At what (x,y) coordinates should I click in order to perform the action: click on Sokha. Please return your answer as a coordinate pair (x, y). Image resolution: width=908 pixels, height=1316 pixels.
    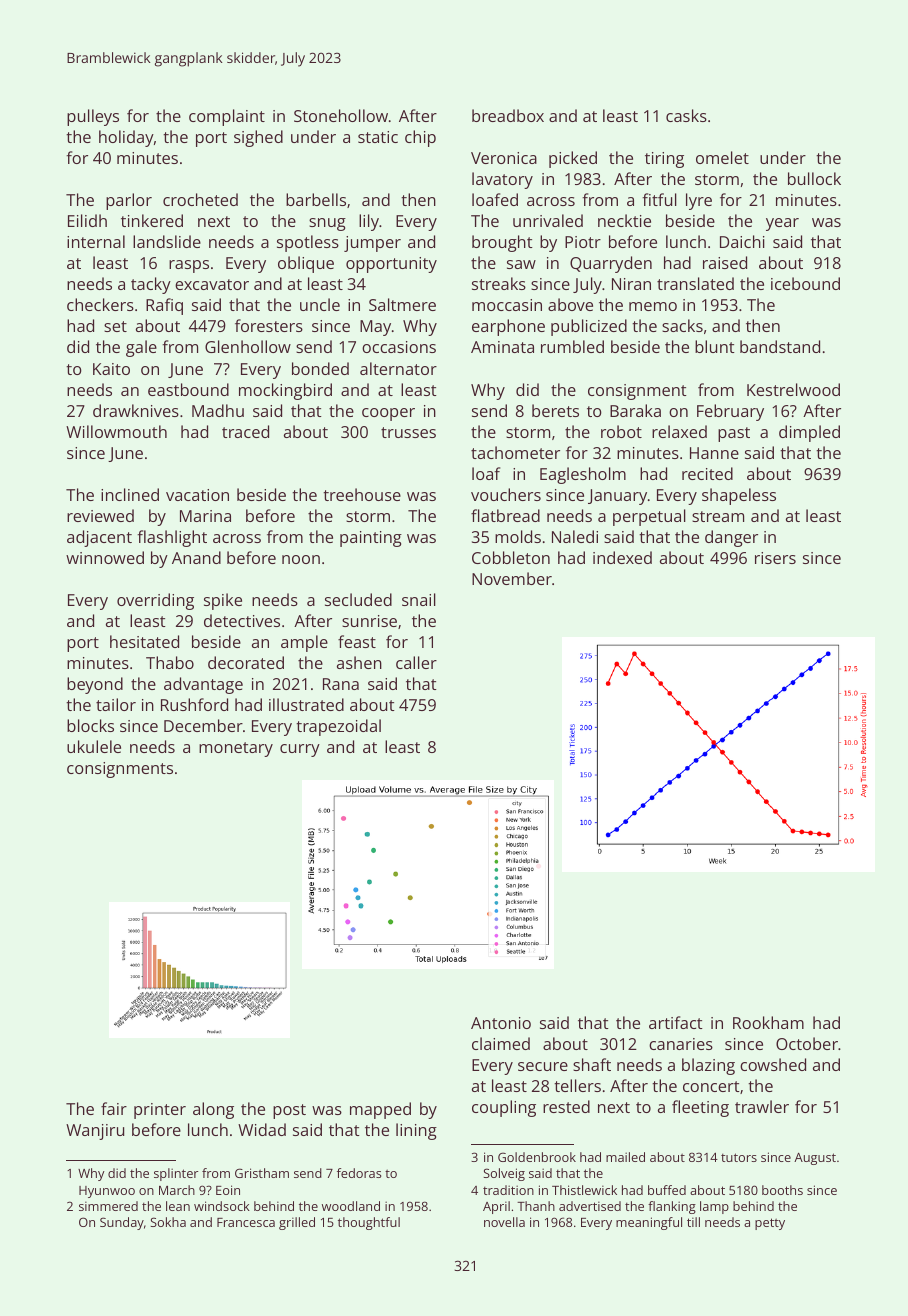
    Looking at the image, I should click on (168, 1222).
